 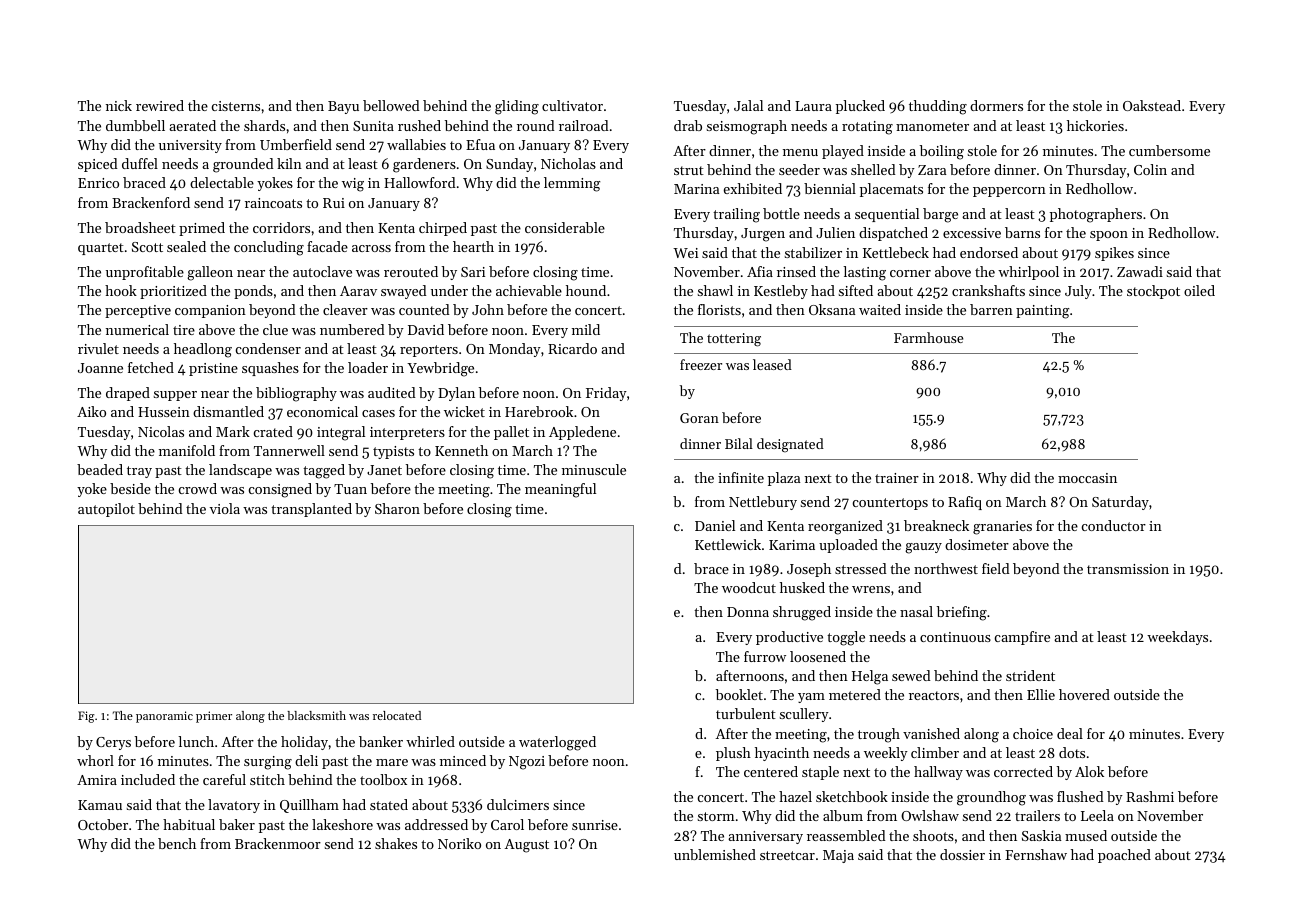 What do you see at coordinates (311, 510) in the document?
I see `transplanted` at bounding box center [311, 510].
